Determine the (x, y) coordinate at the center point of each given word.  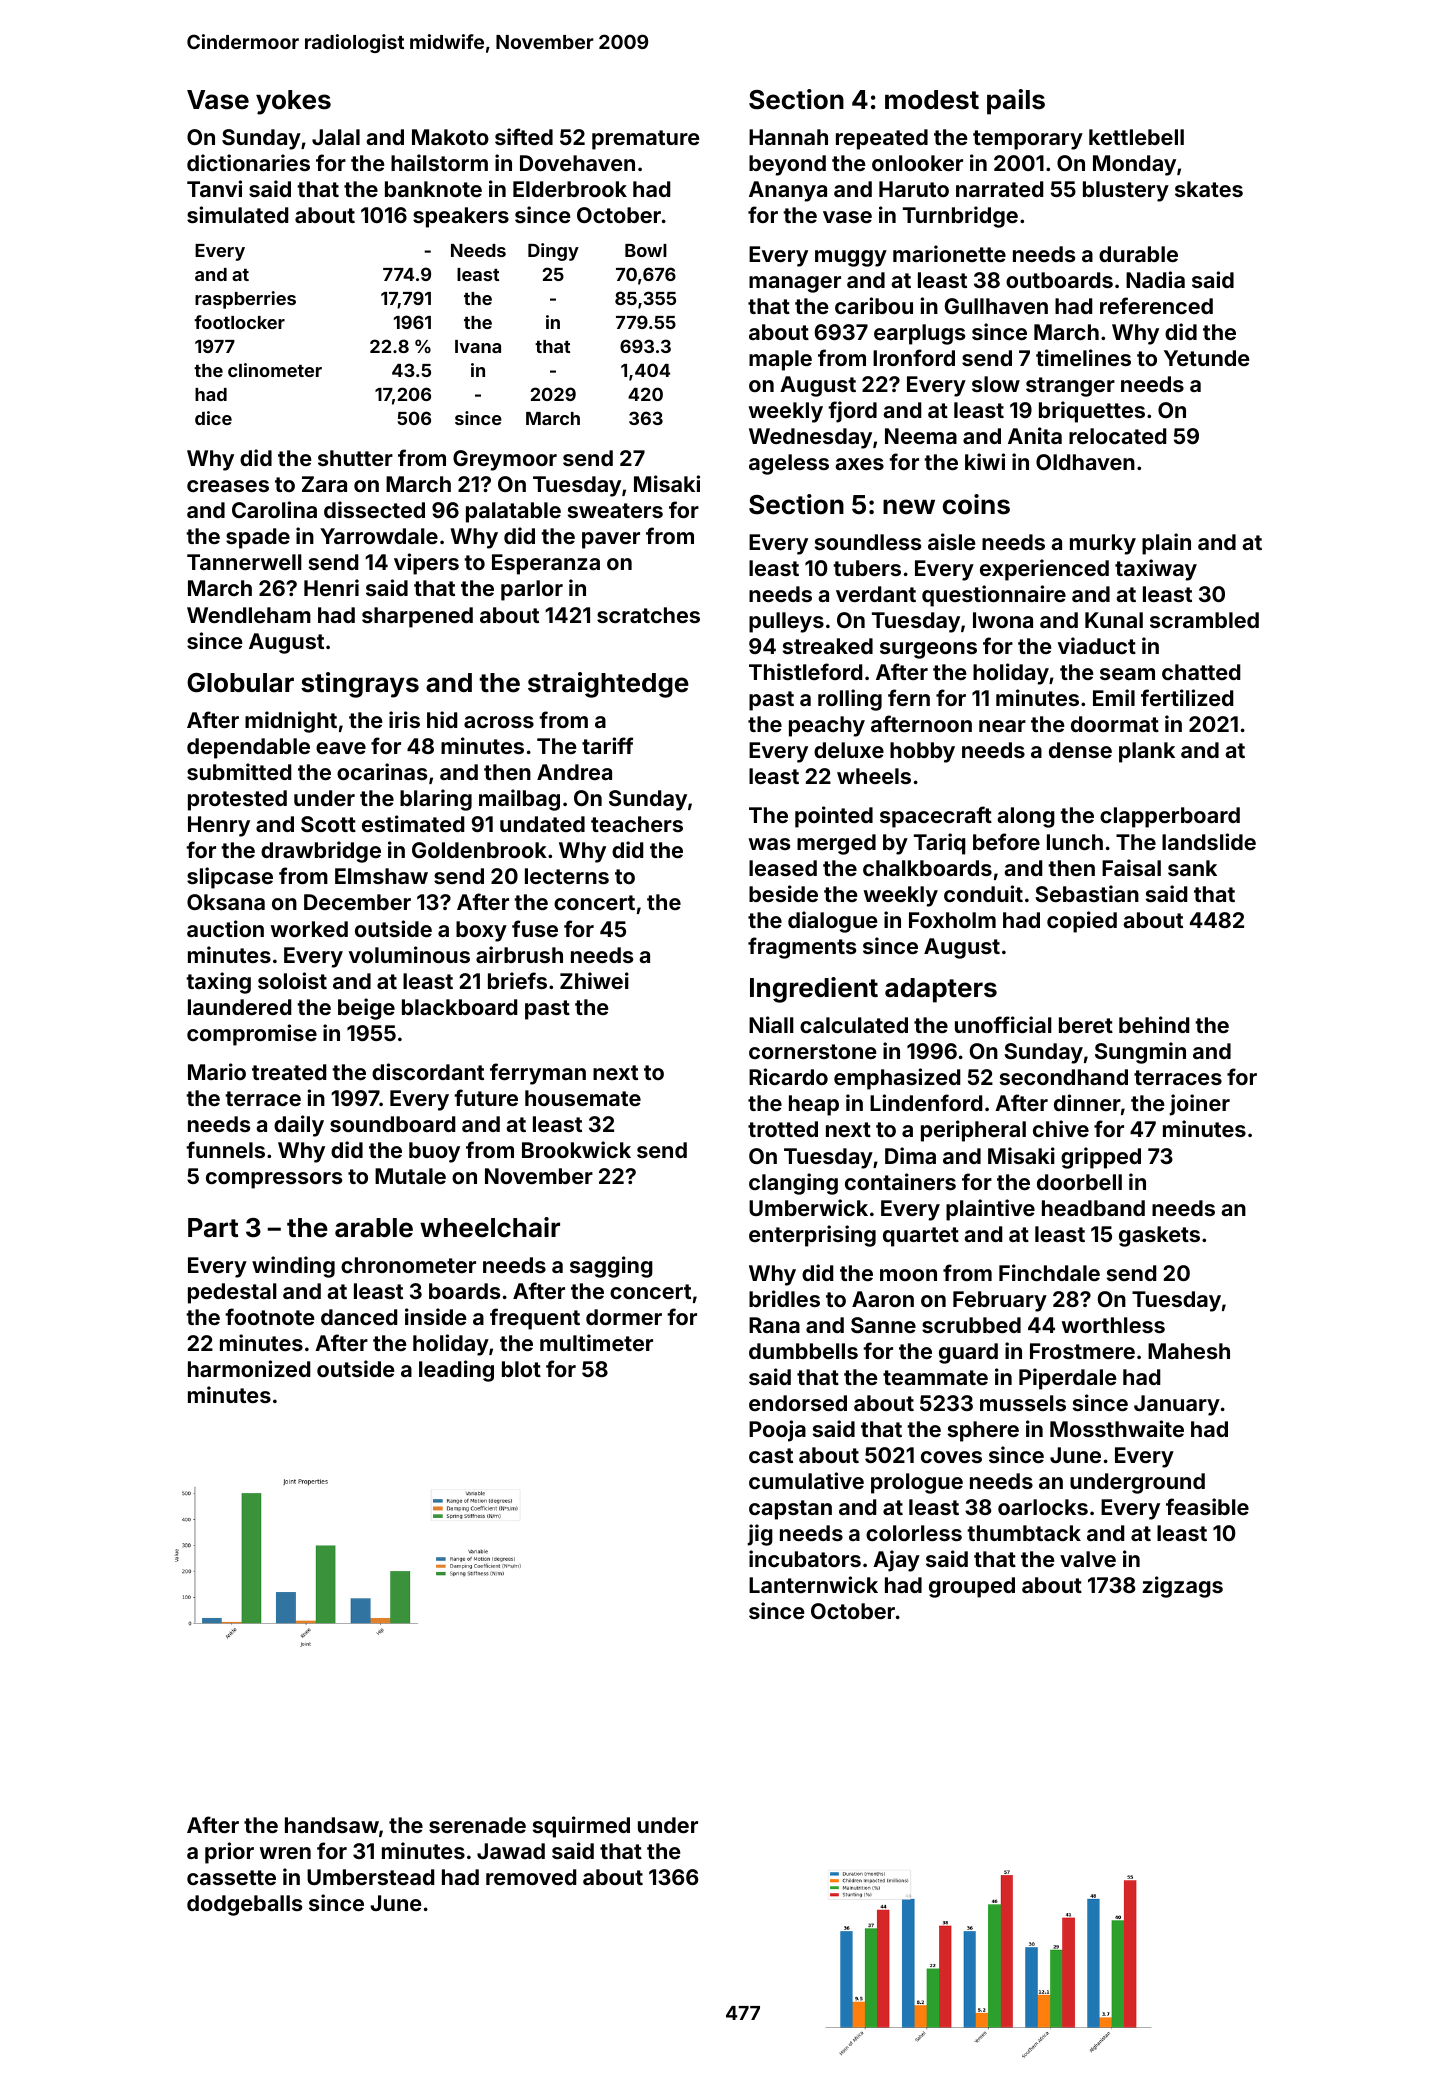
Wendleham (249, 615)
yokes (293, 102)
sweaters (615, 510)
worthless (1113, 1325)
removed (531, 1877)
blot (521, 1369)
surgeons (928, 650)
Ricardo (788, 1076)
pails (1016, 102)
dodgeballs (244, 1905)
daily (299, 1126)
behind (1154, 1024)
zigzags (1183, 1587)
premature (646, 140)
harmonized (249, 1368)
